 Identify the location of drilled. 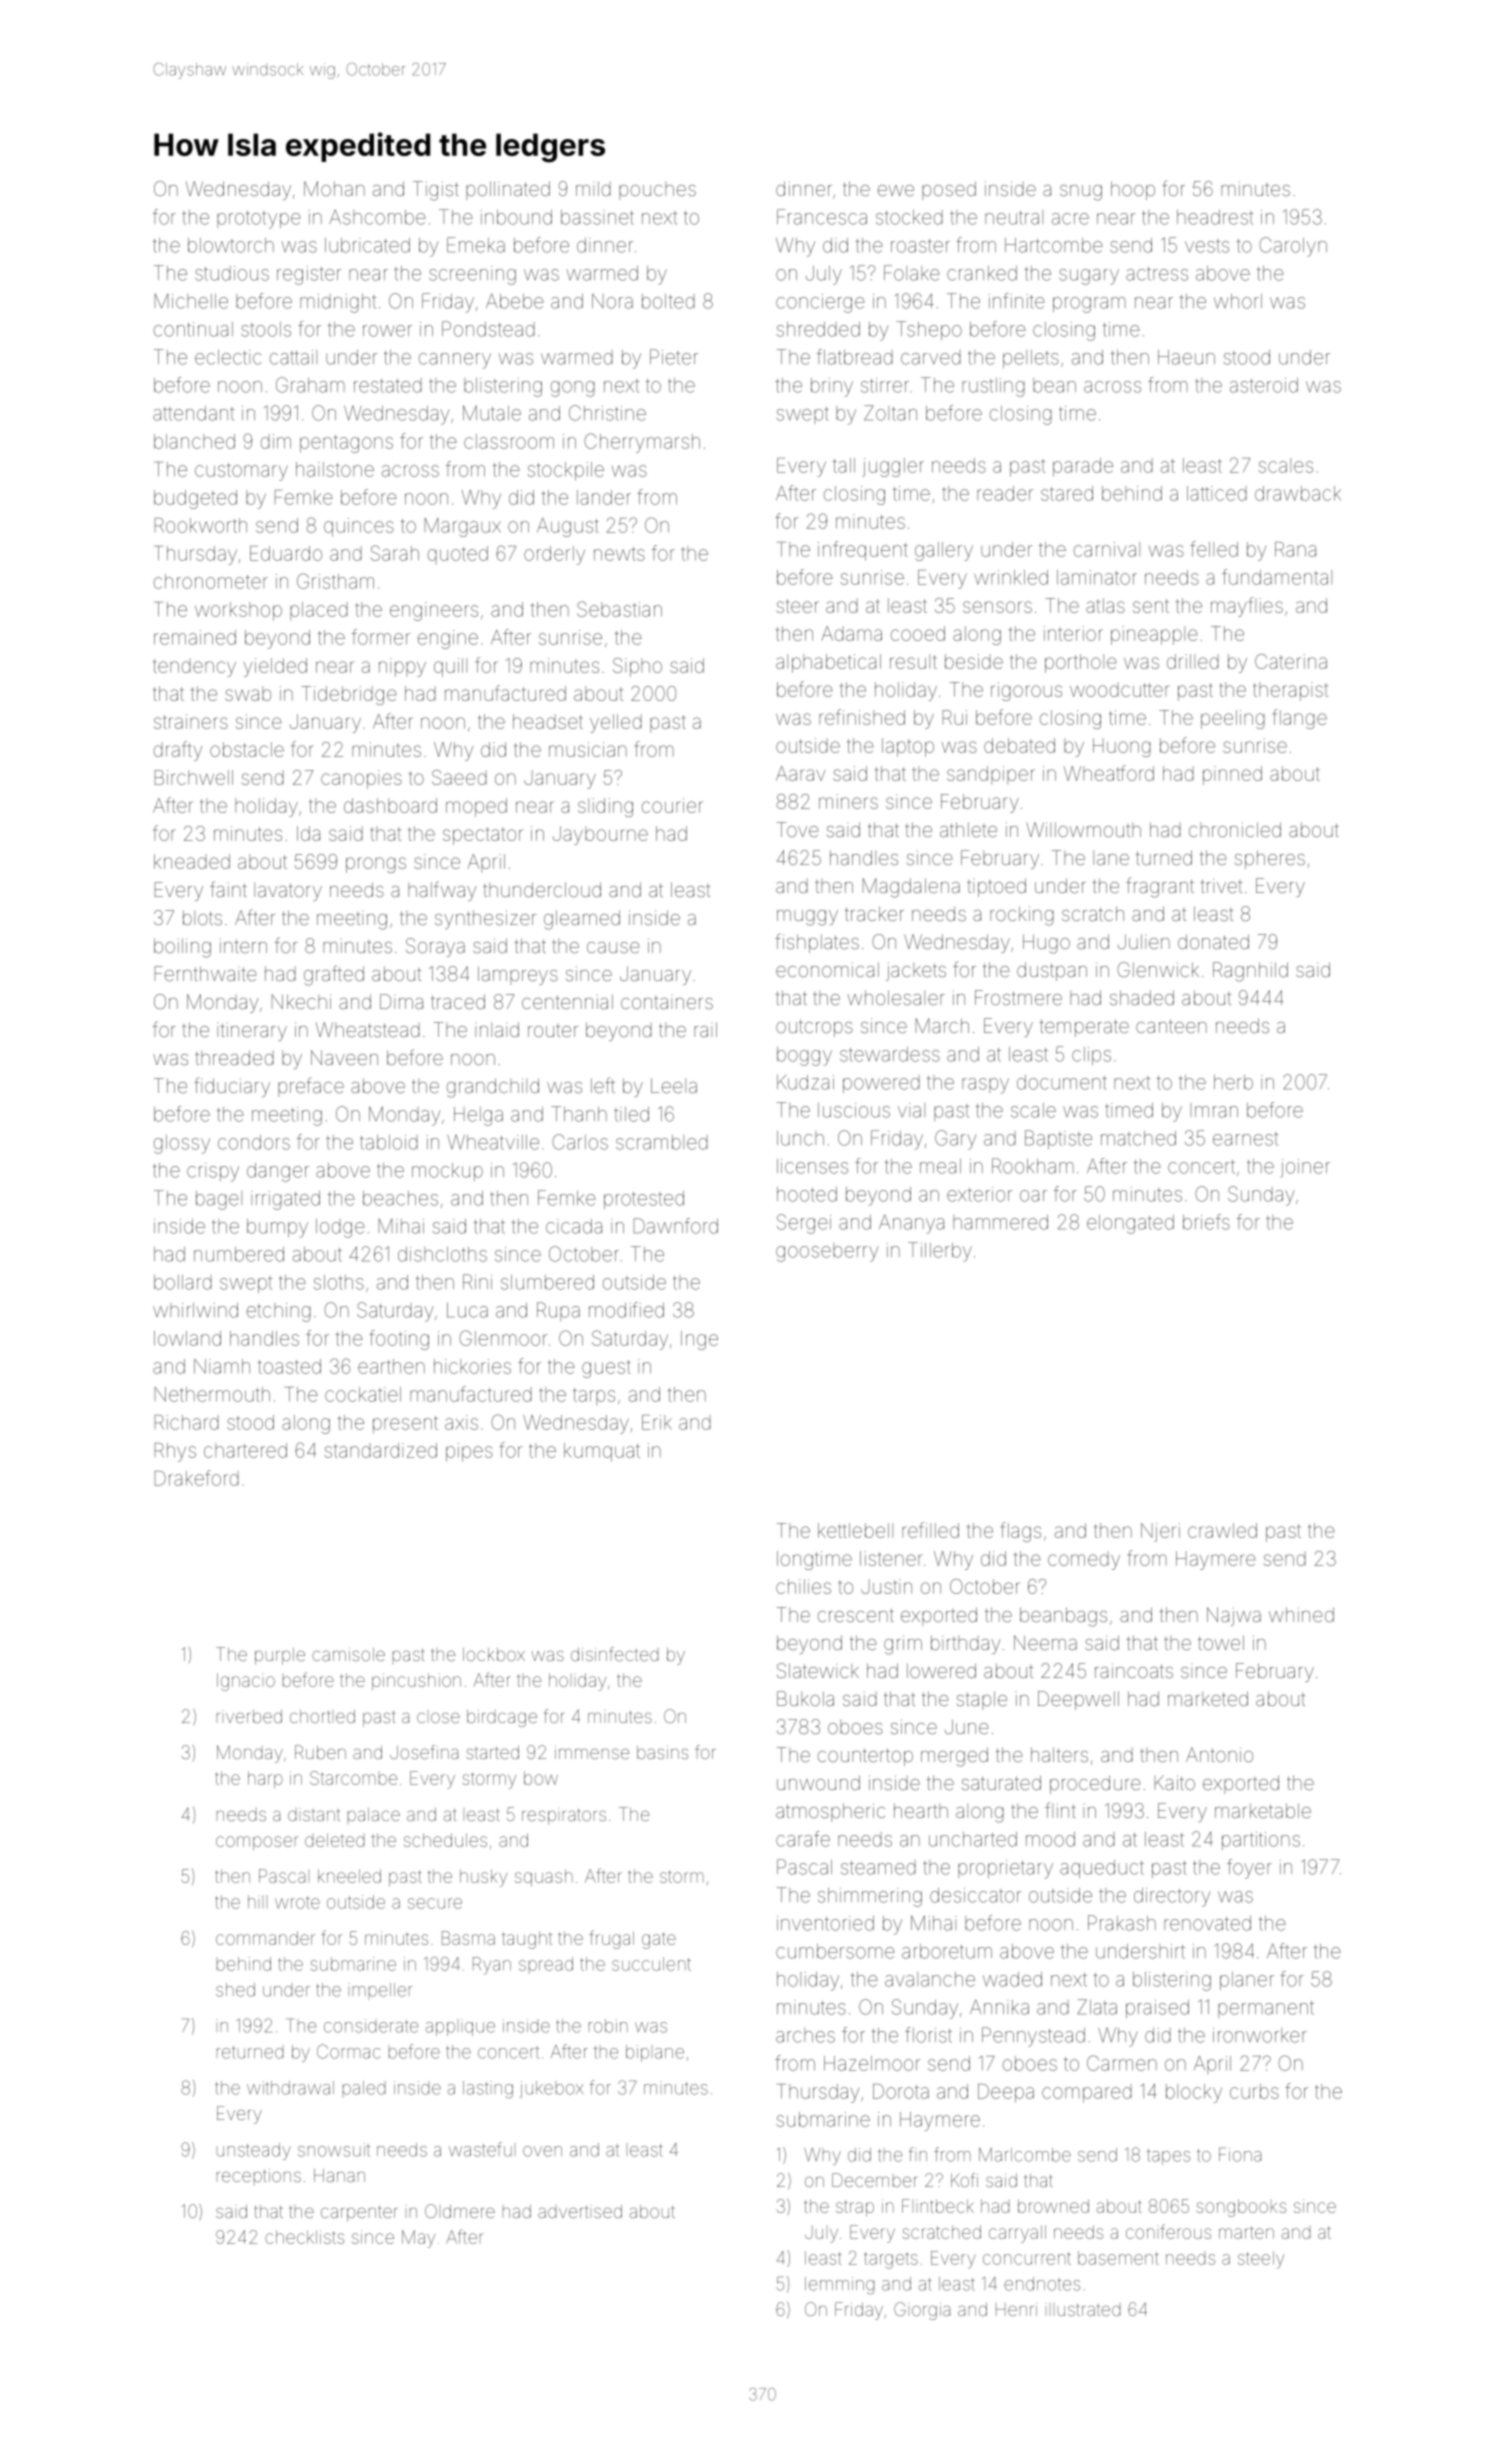
(1193, 661).
